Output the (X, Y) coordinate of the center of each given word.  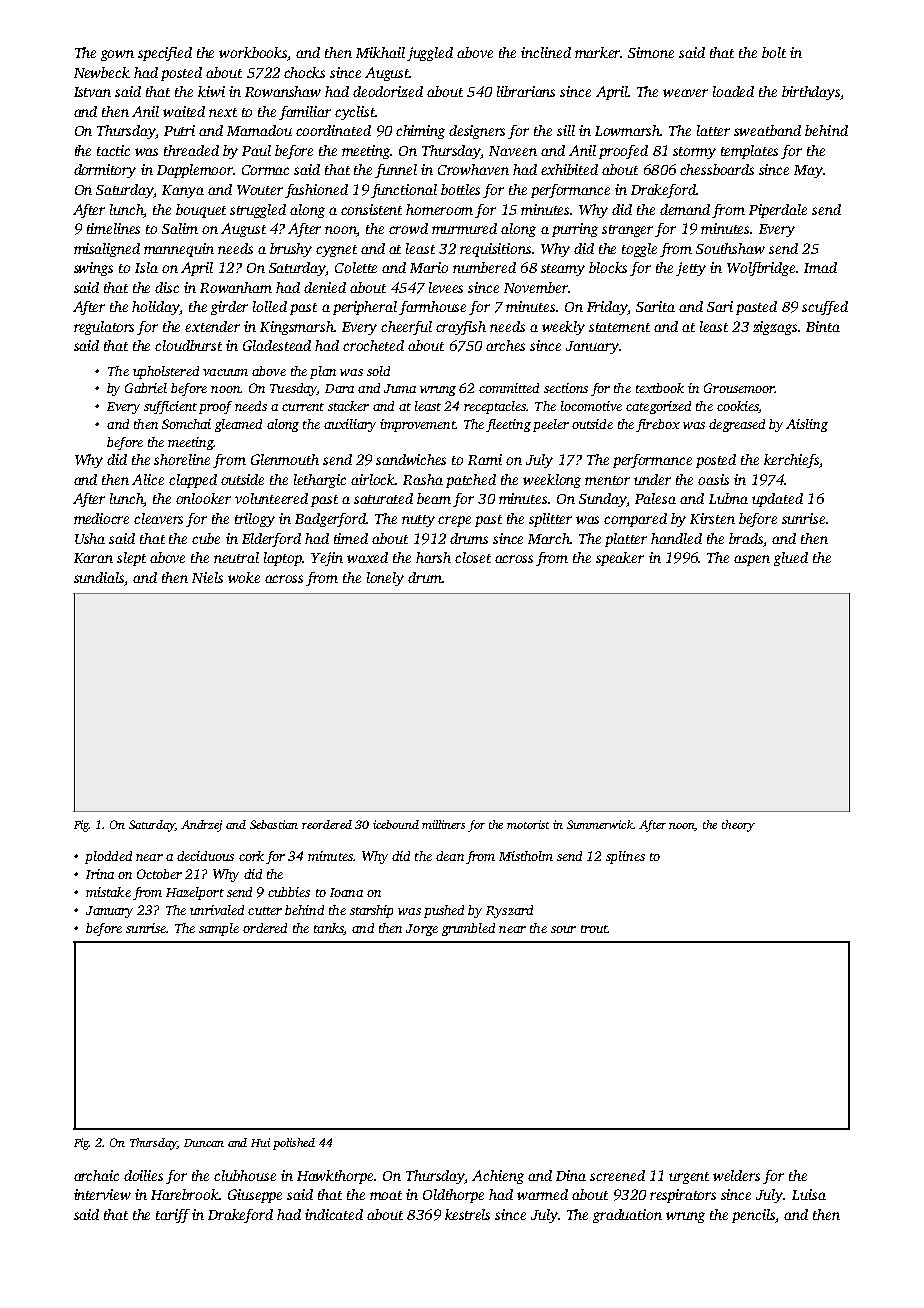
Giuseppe (255, 1196)
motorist (528, 824)
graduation (627, 1216)
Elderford (271, 540)
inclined (546, 52)
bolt (774, 52)
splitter (550, 520)
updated (777, 500)
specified (165, 54)
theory (738, 826)
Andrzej (201, 826)
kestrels (467, 1214)
